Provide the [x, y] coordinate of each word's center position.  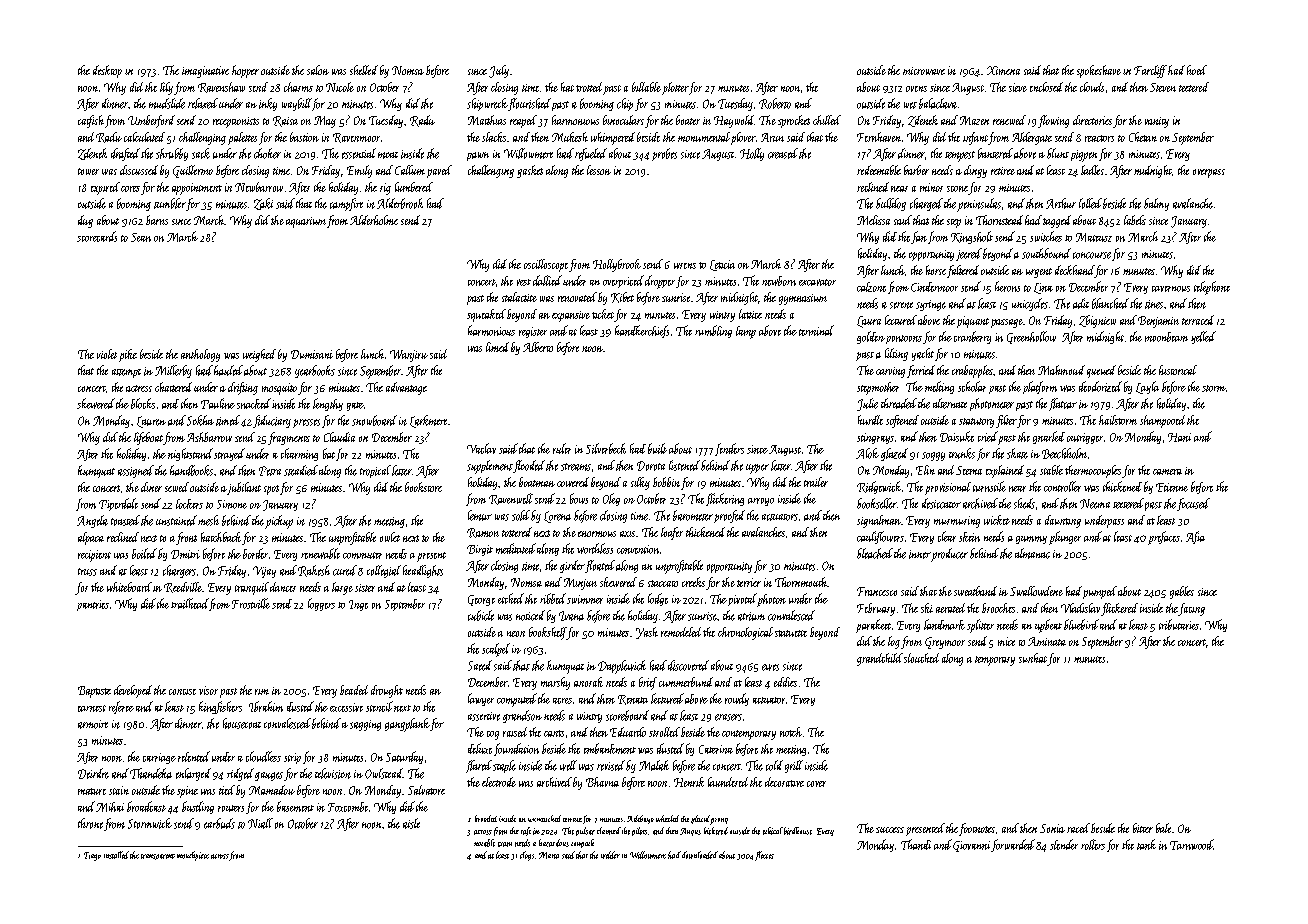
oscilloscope [546, 265]
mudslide [167, 103]
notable [484, 843]
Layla [1147, 387]
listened [684, 465]
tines [1154, 304]
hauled [228, 370]
